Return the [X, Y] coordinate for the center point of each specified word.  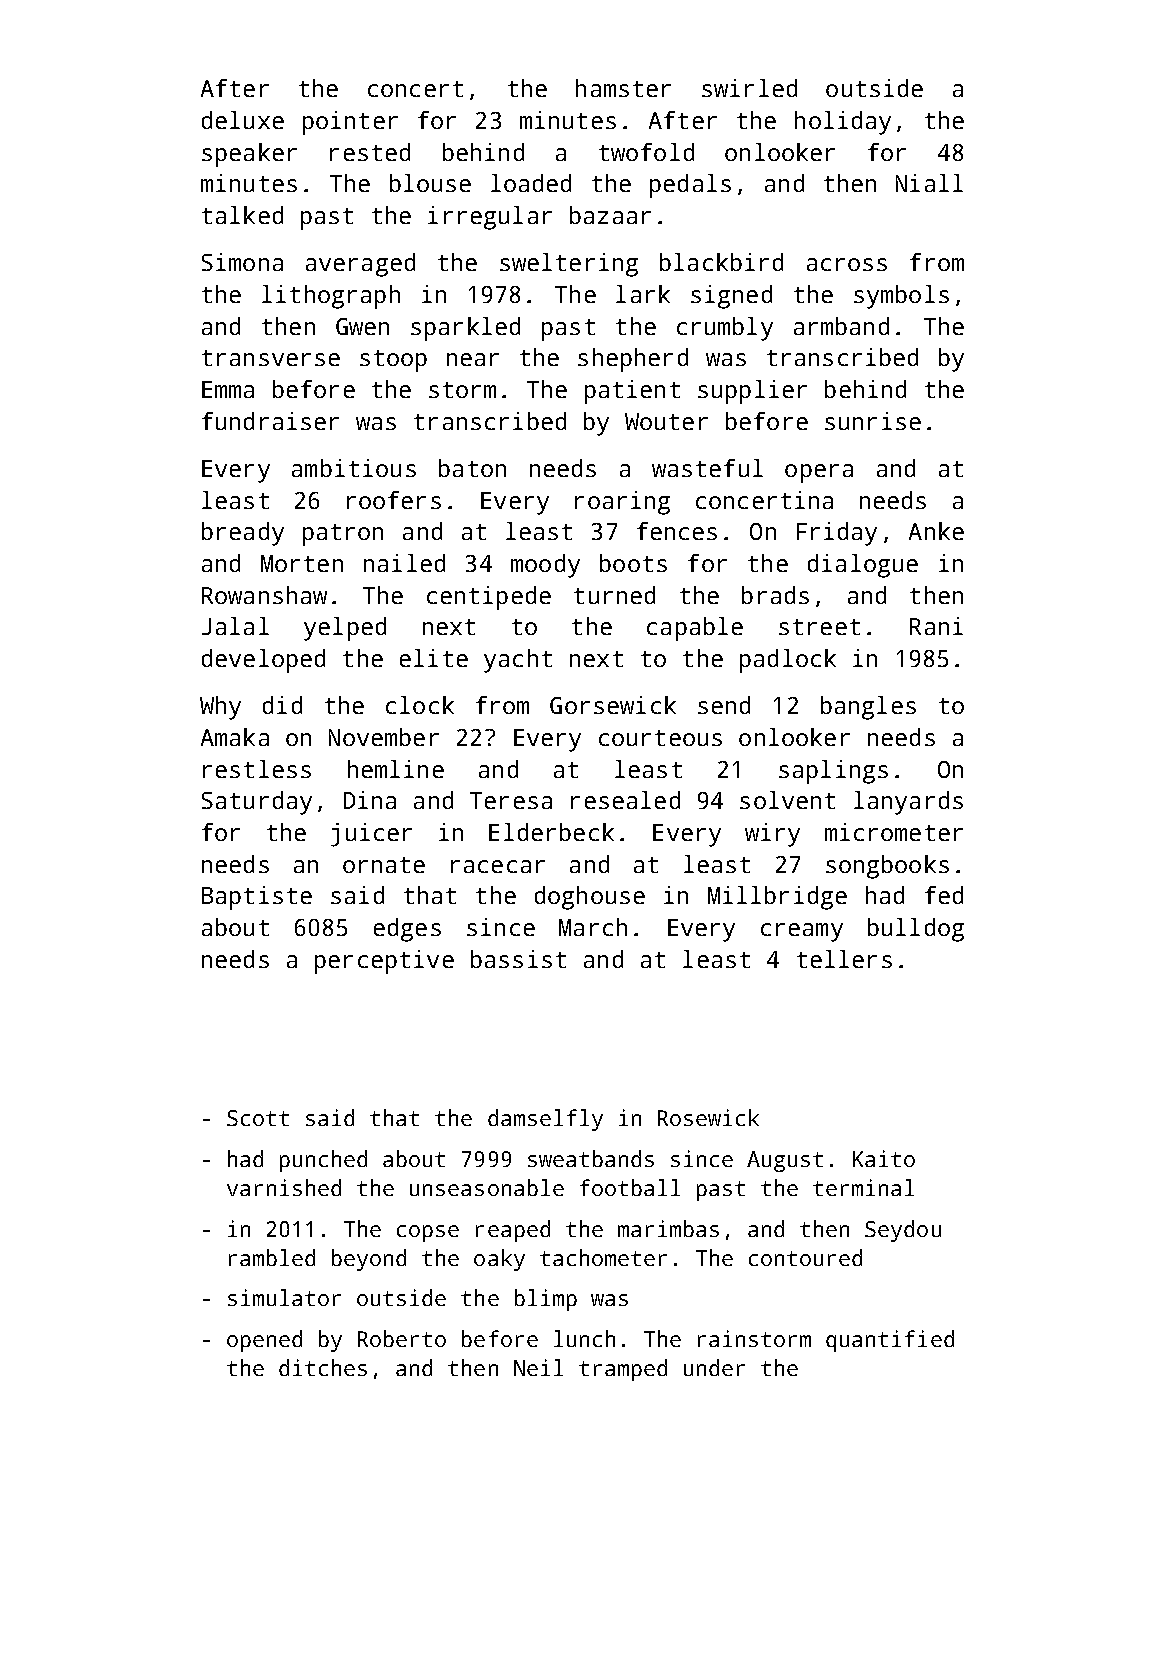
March [593, 927]
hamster [623, 88]
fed [944, 895]
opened [264, 1341]
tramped [623, 1370]
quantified [890, 1341]
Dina [370, 800]
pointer [350, 123]
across [847, 264]
